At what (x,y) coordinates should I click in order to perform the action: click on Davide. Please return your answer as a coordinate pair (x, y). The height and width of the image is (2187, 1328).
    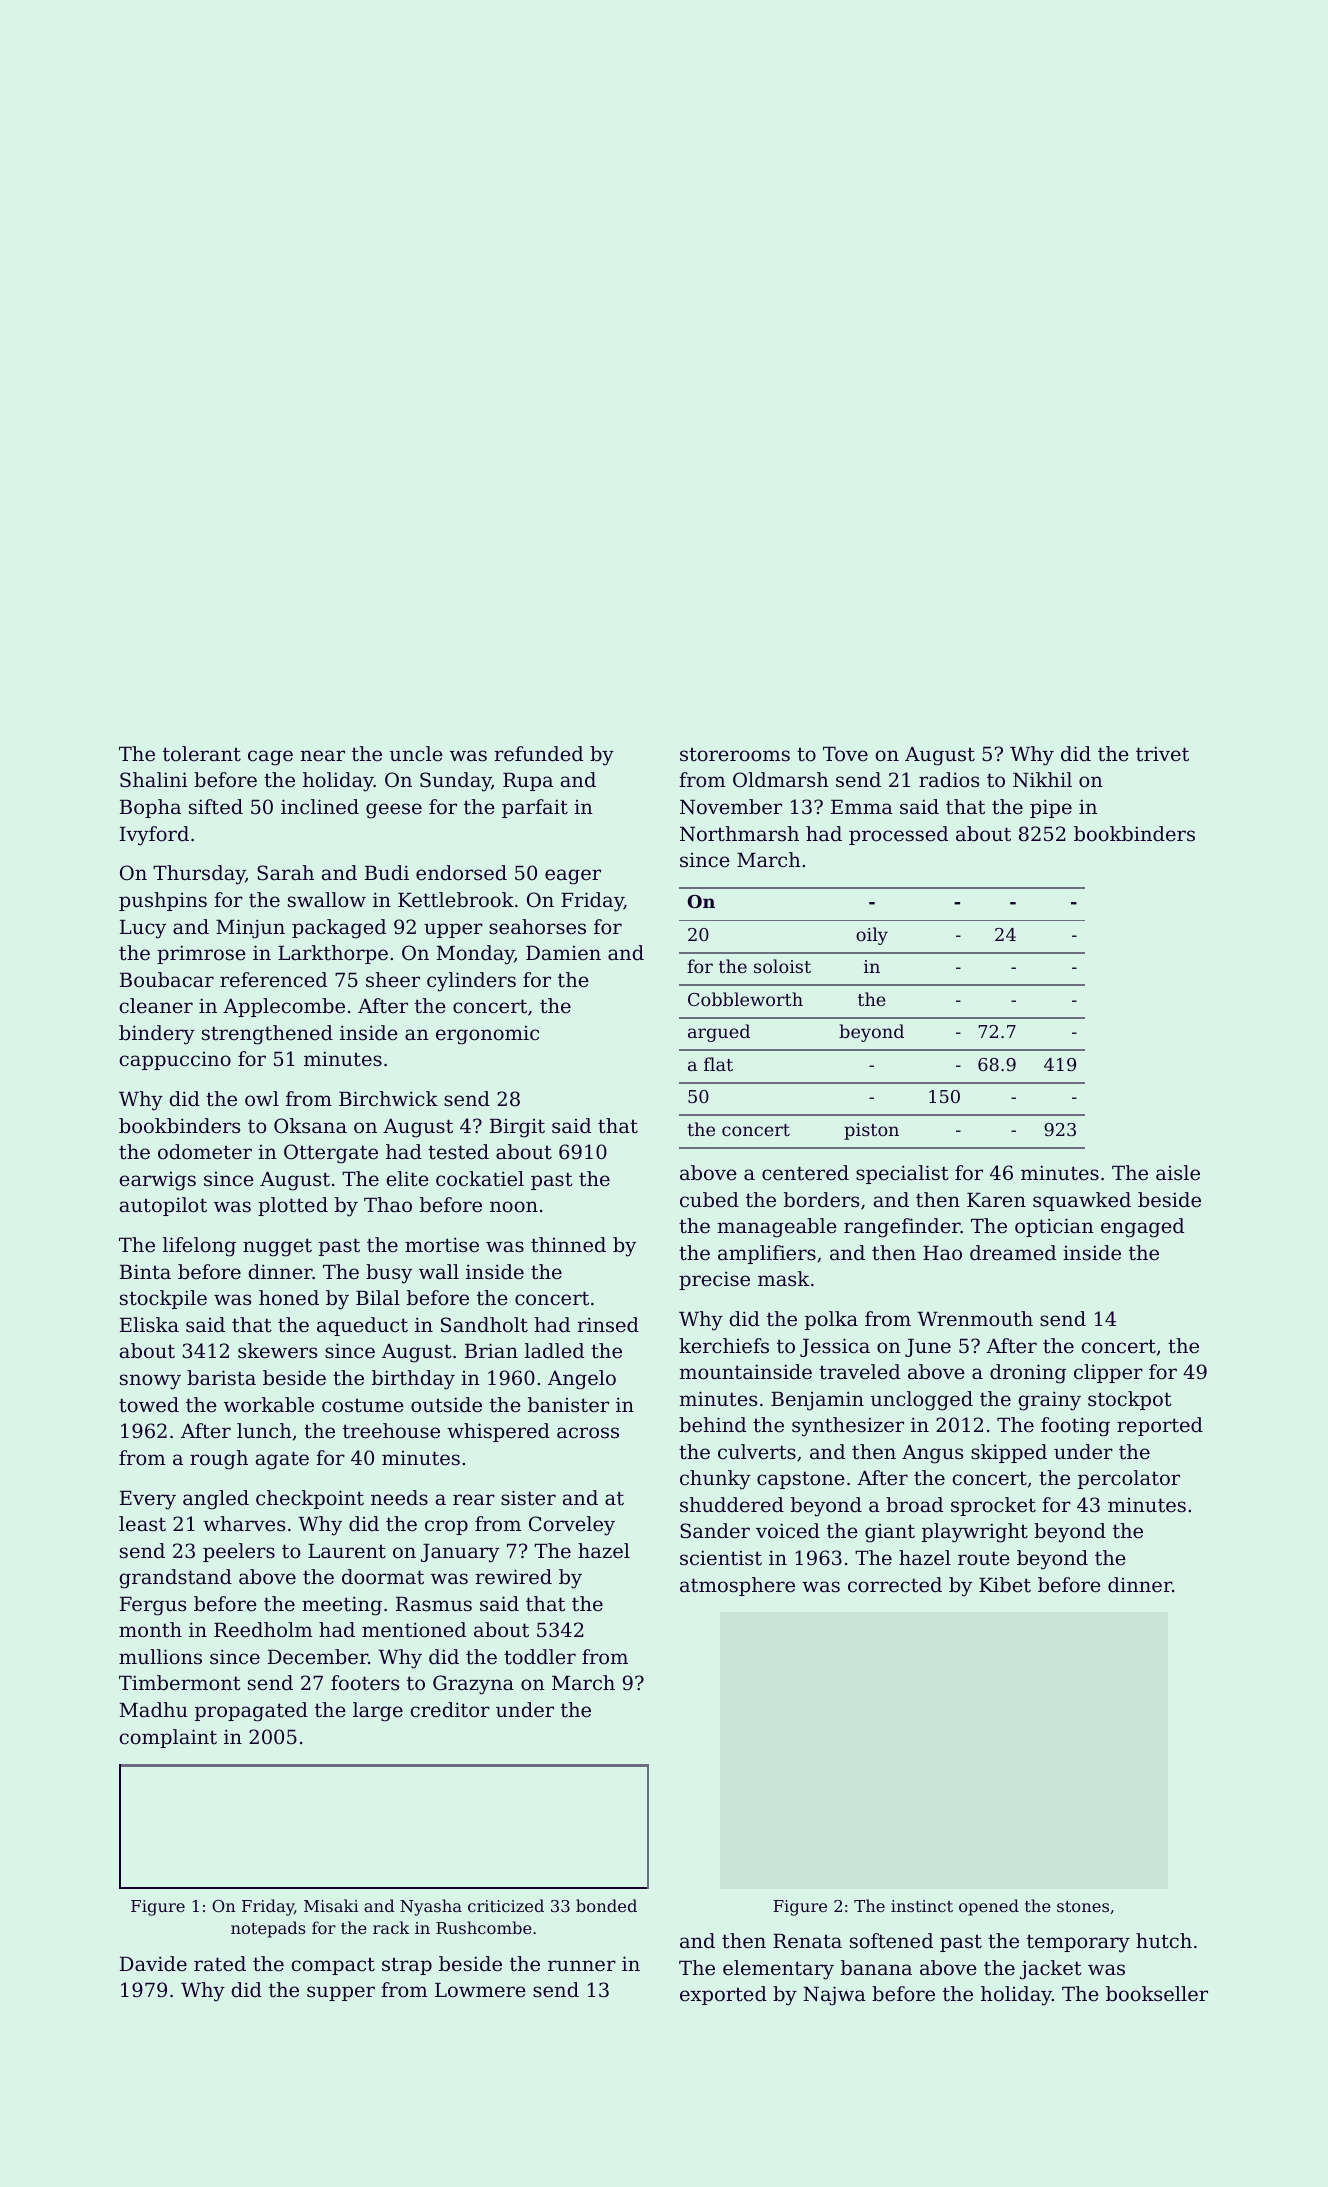
    Looking at the image, I should click on (153, 1964).
